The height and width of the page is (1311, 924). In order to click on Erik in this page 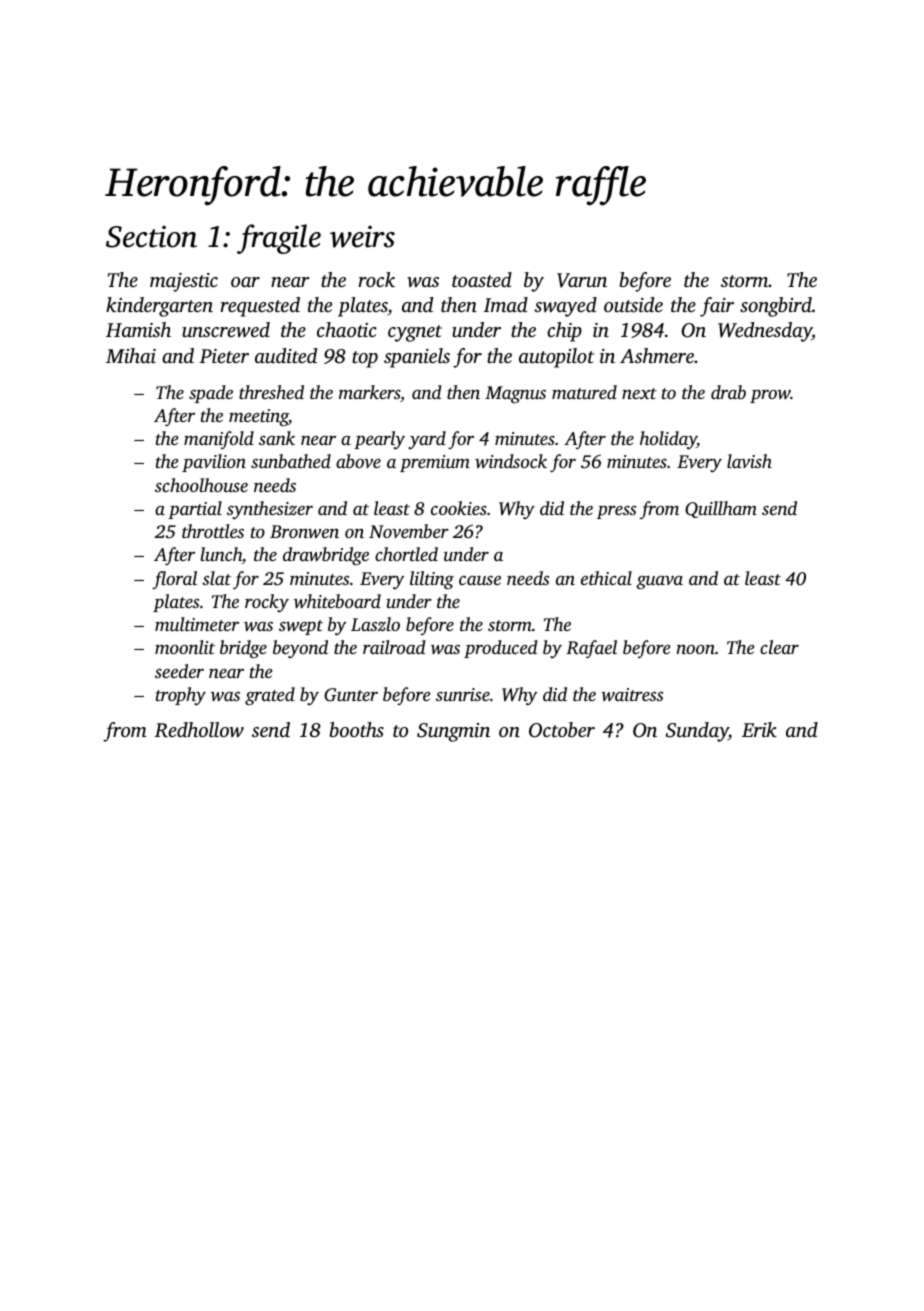, I will do `click(759, 729)`.
